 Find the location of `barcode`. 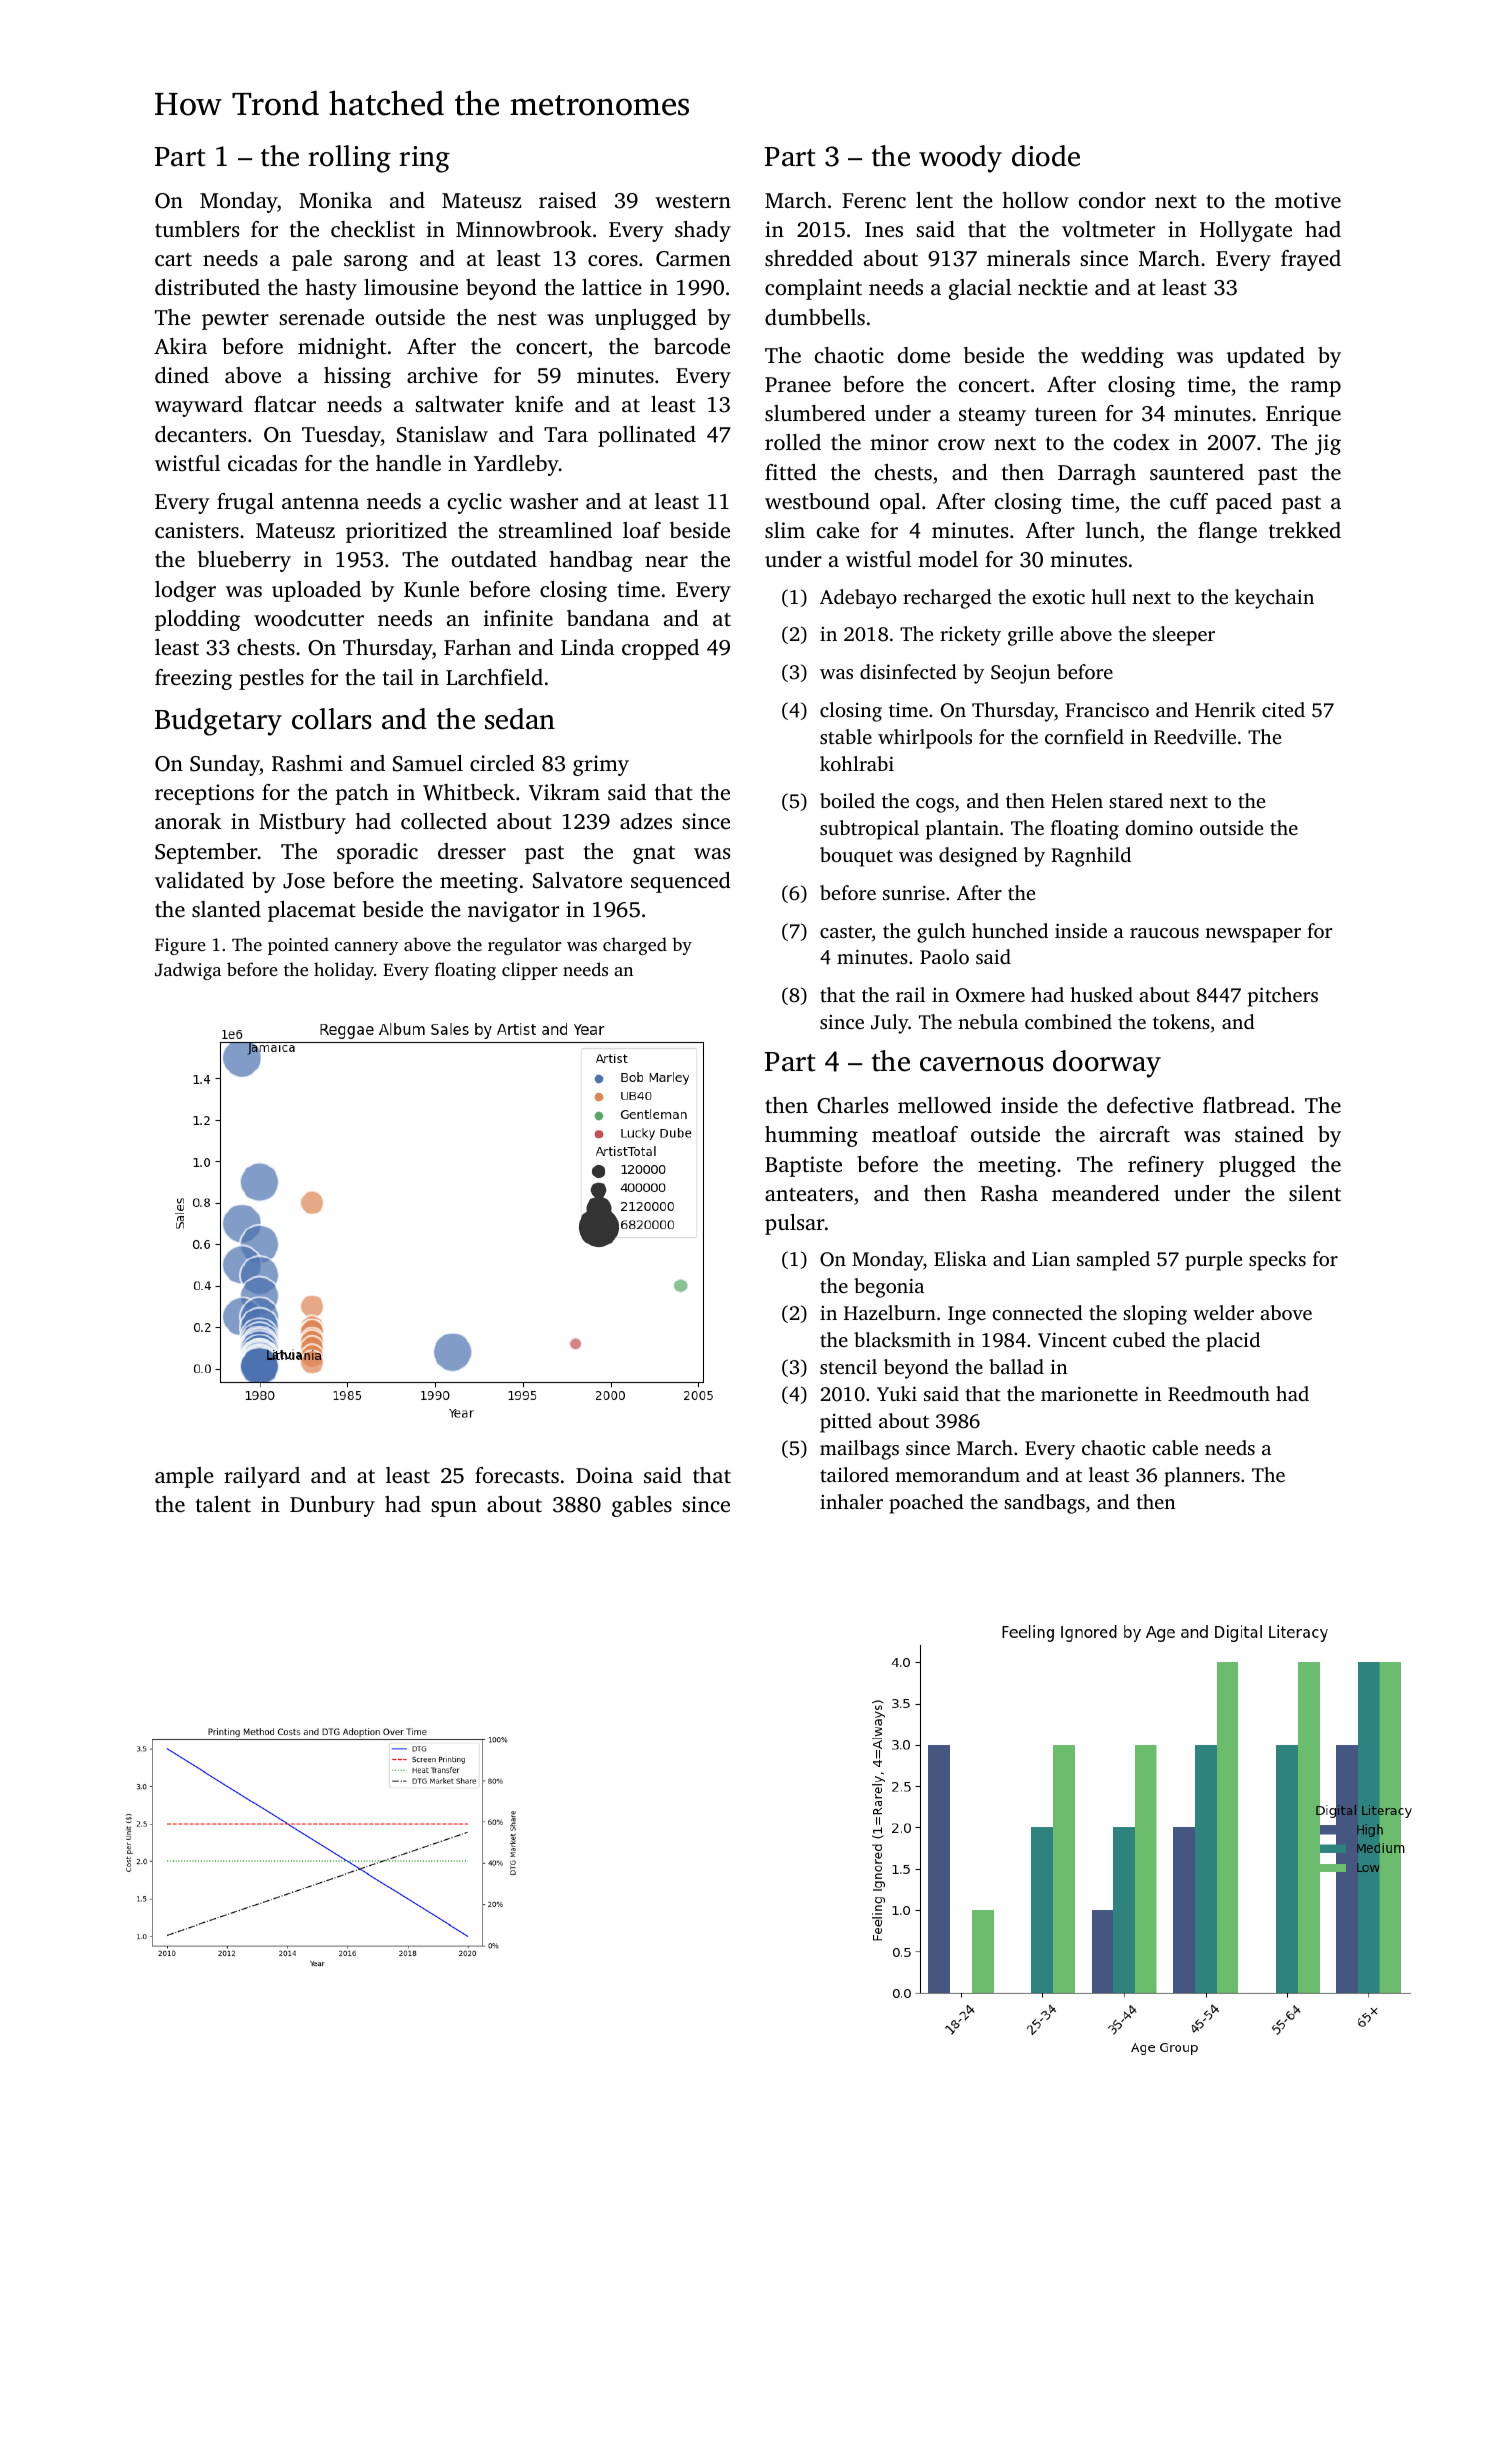

barcode is located at coordinates (692, 346).
